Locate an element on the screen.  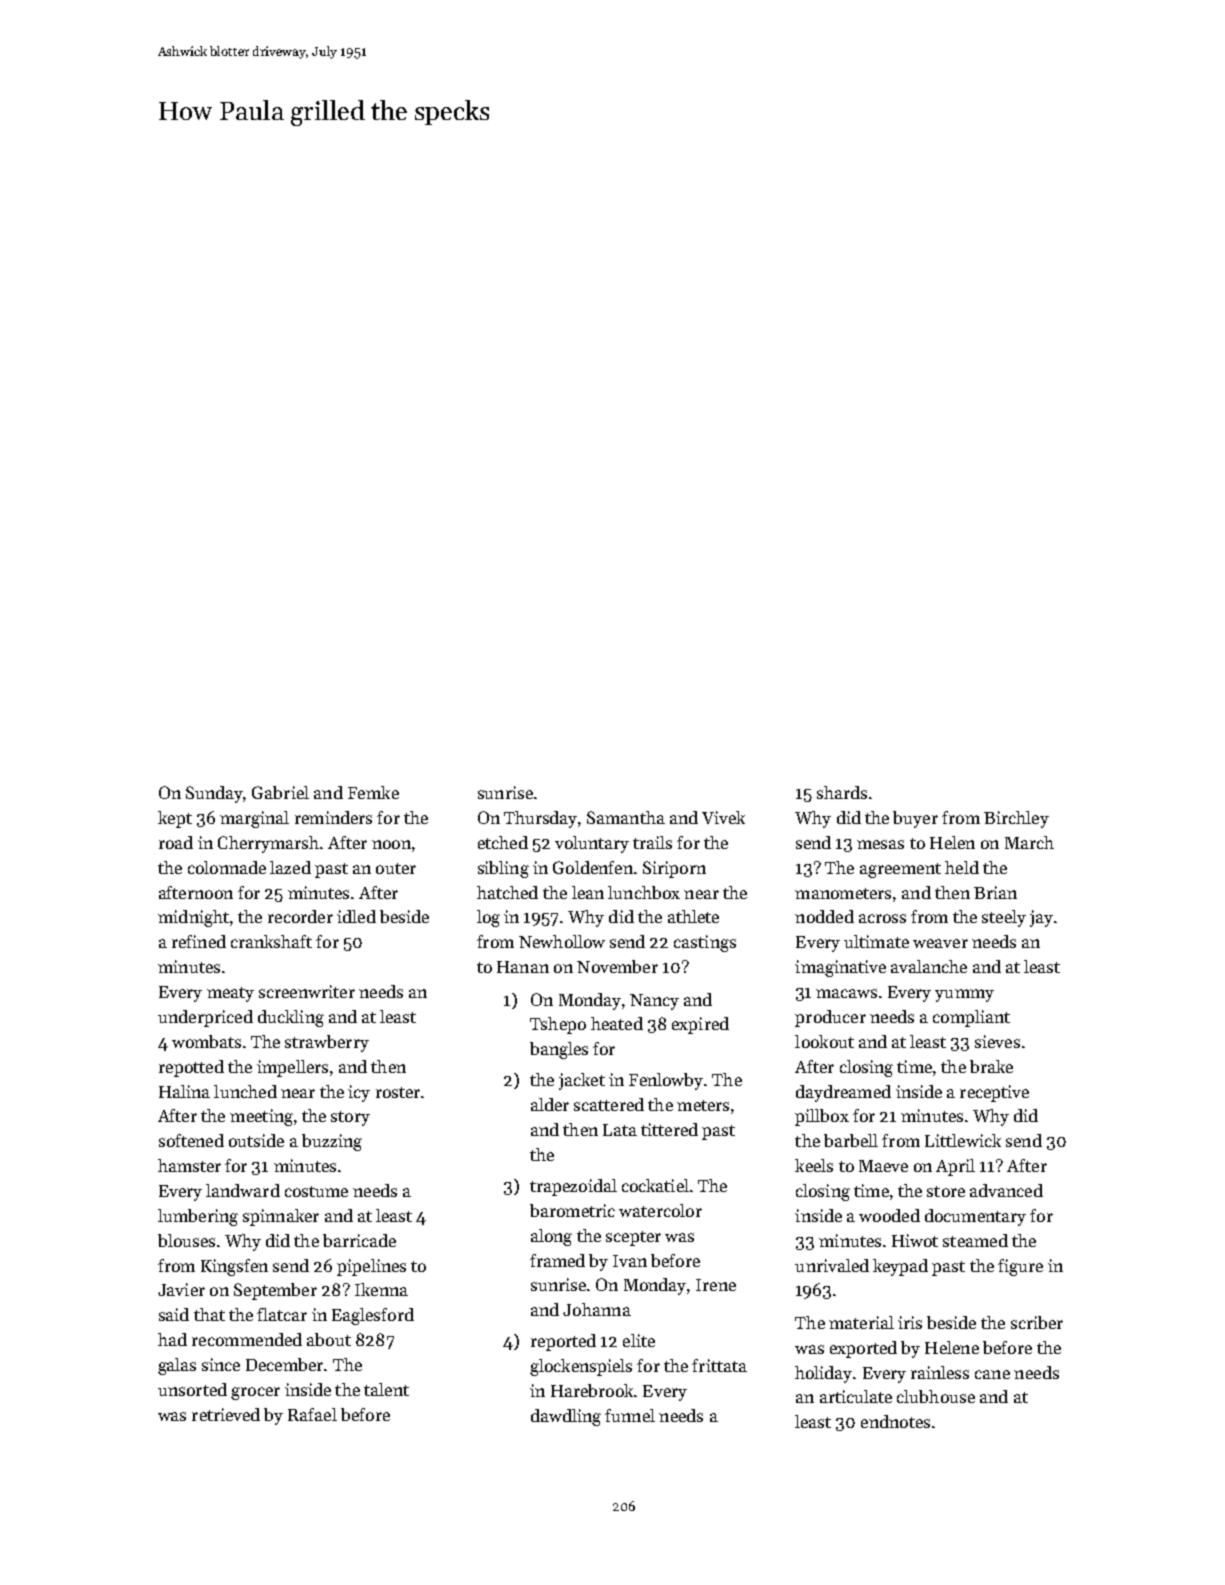
shards is located at coordinates (842, 792).
